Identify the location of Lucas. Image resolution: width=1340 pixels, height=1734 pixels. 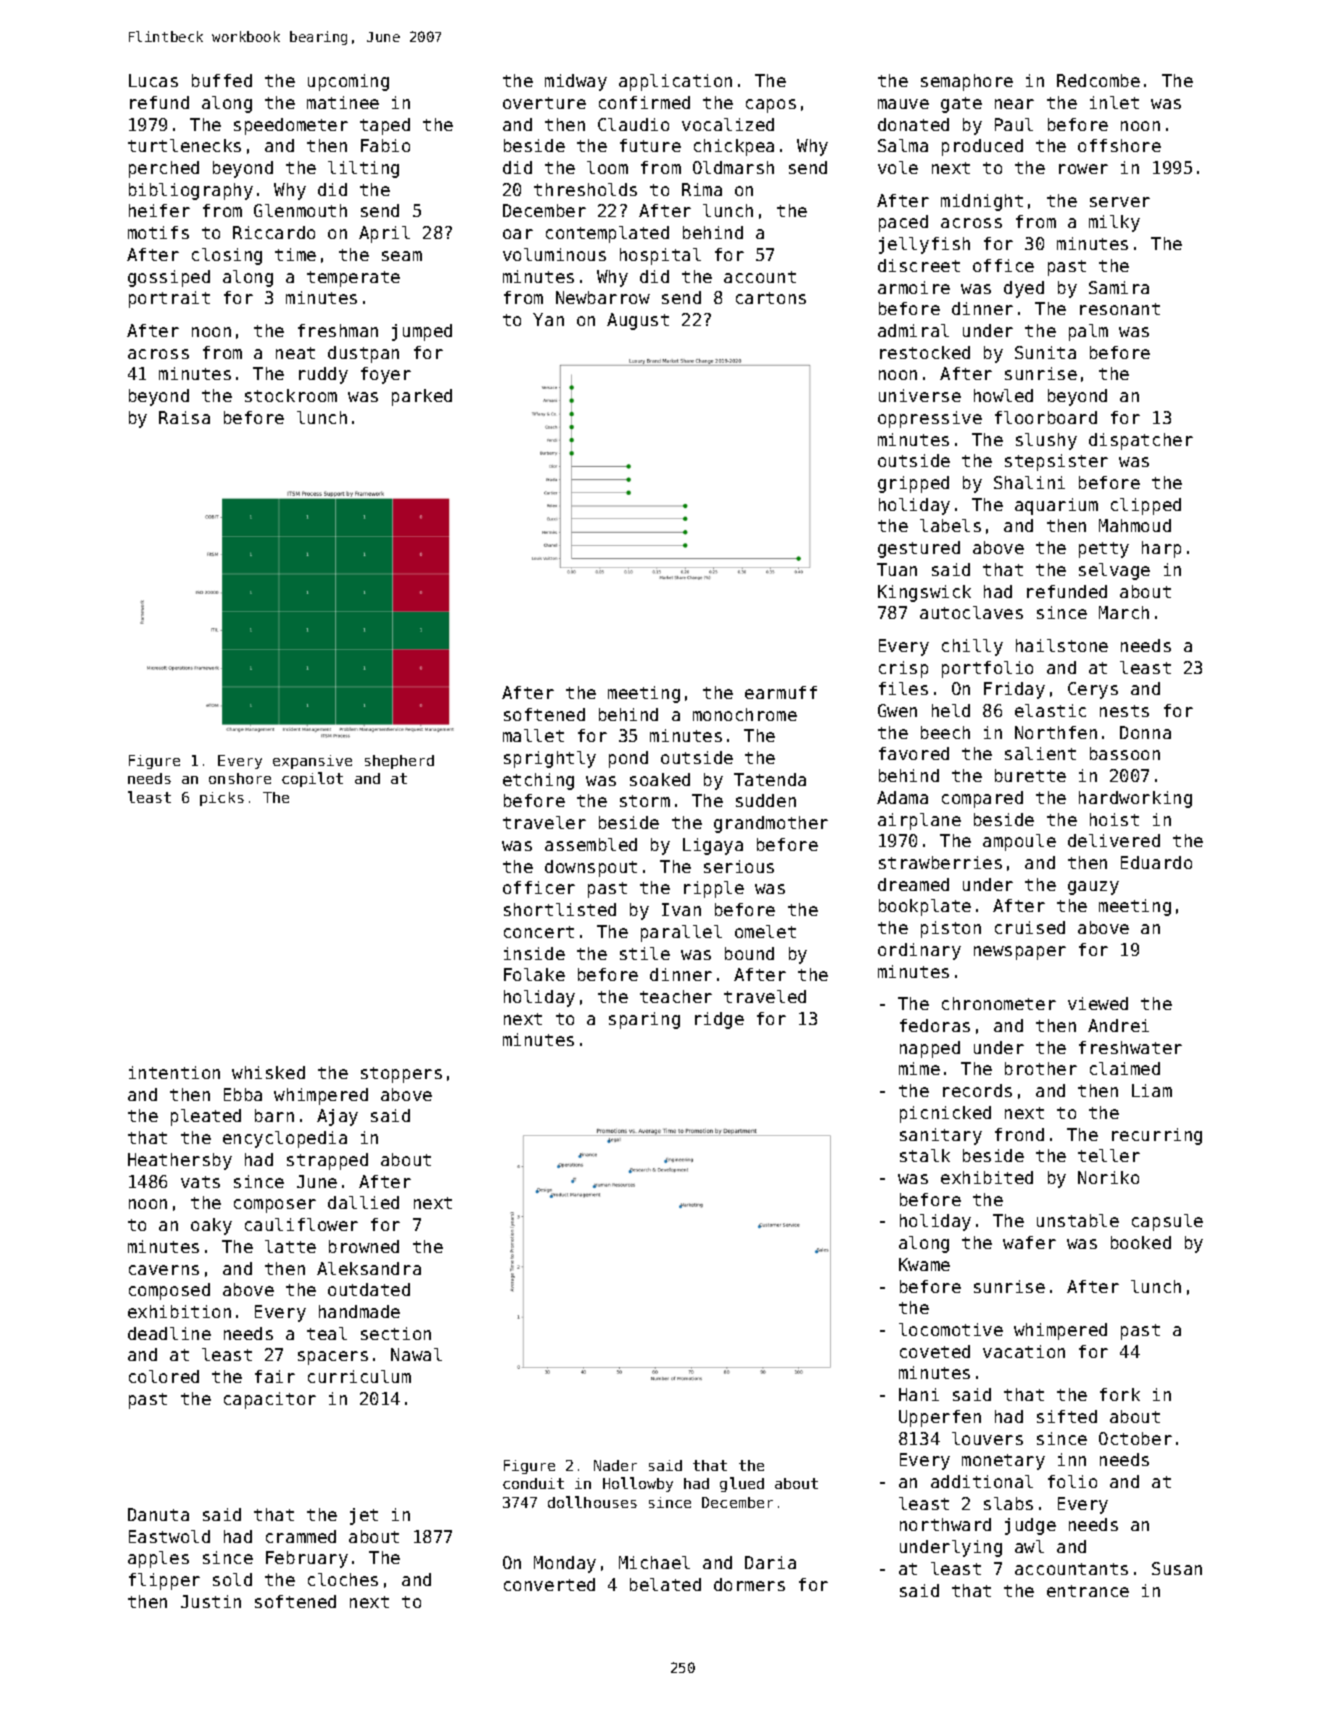
(153, 80).
